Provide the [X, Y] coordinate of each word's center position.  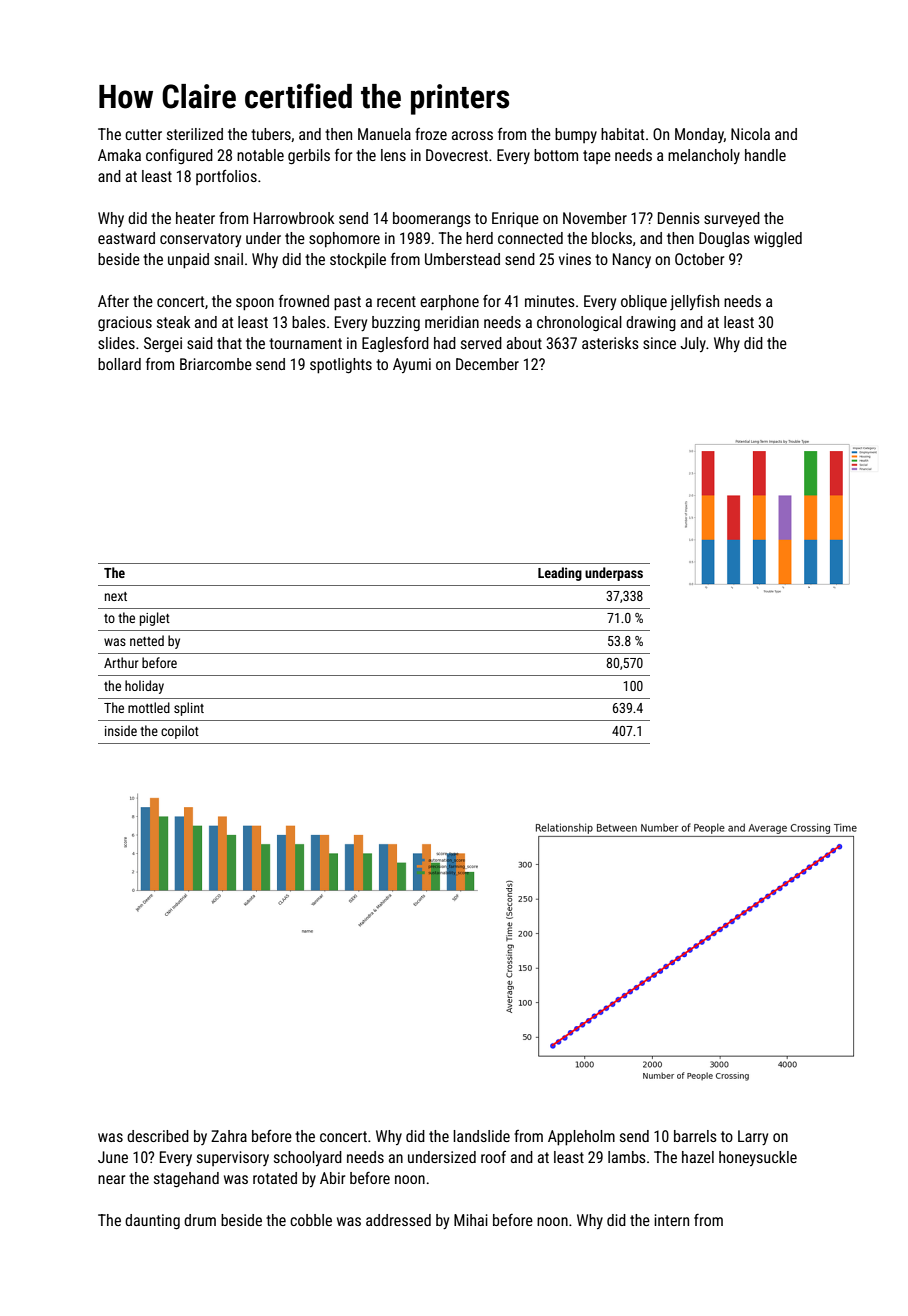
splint [189, 709]
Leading [560, 574]
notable [260, 155]
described [158, 1136]
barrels [695, 1136]
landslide [481, 1136]
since [659, 343]
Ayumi [412, 365]
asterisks [610, 343]
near [111, 1179]
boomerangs [432, 219]
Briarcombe [216, 364]
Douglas [724, 239]
